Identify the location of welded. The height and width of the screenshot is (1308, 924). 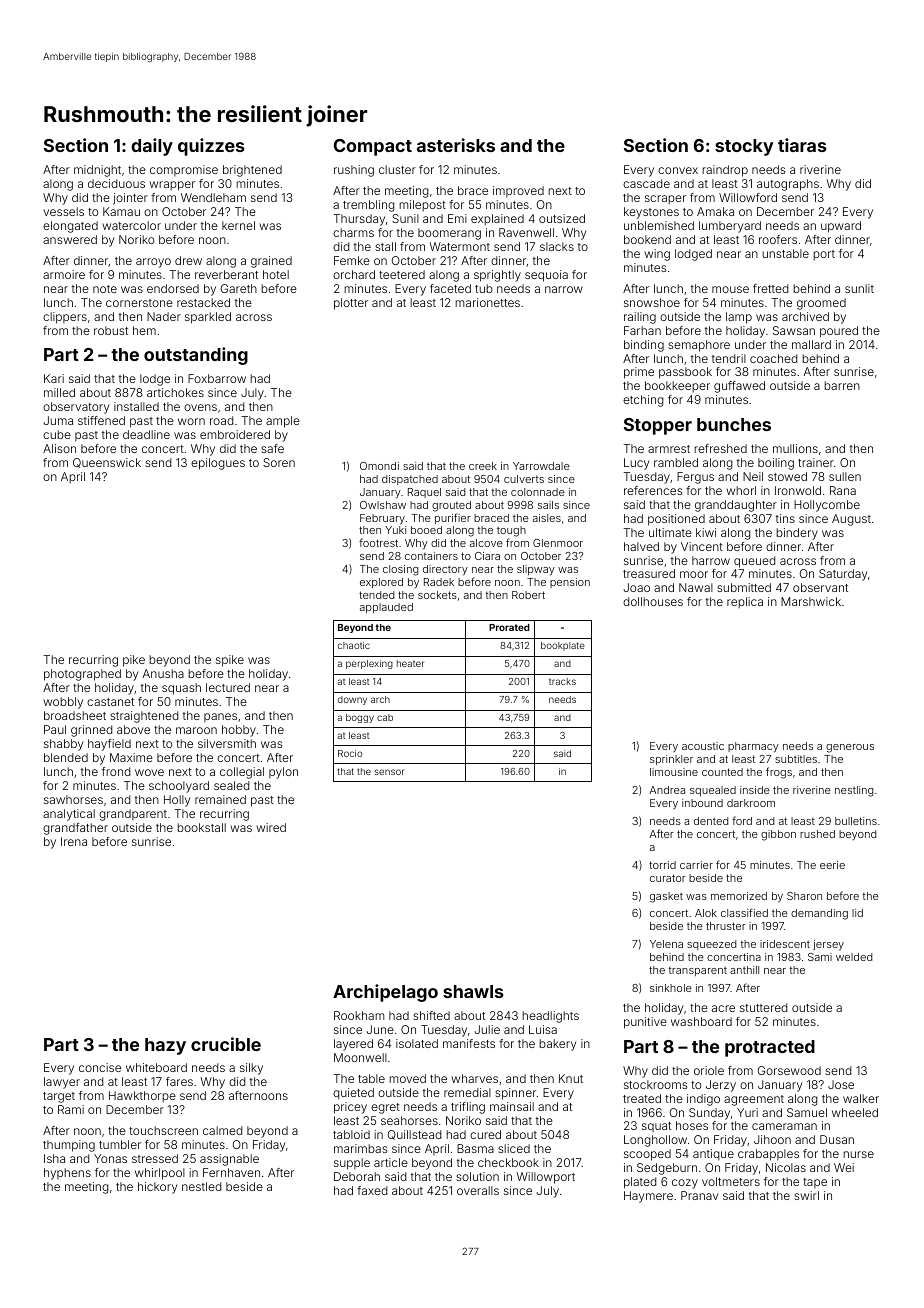
(854, 957).
